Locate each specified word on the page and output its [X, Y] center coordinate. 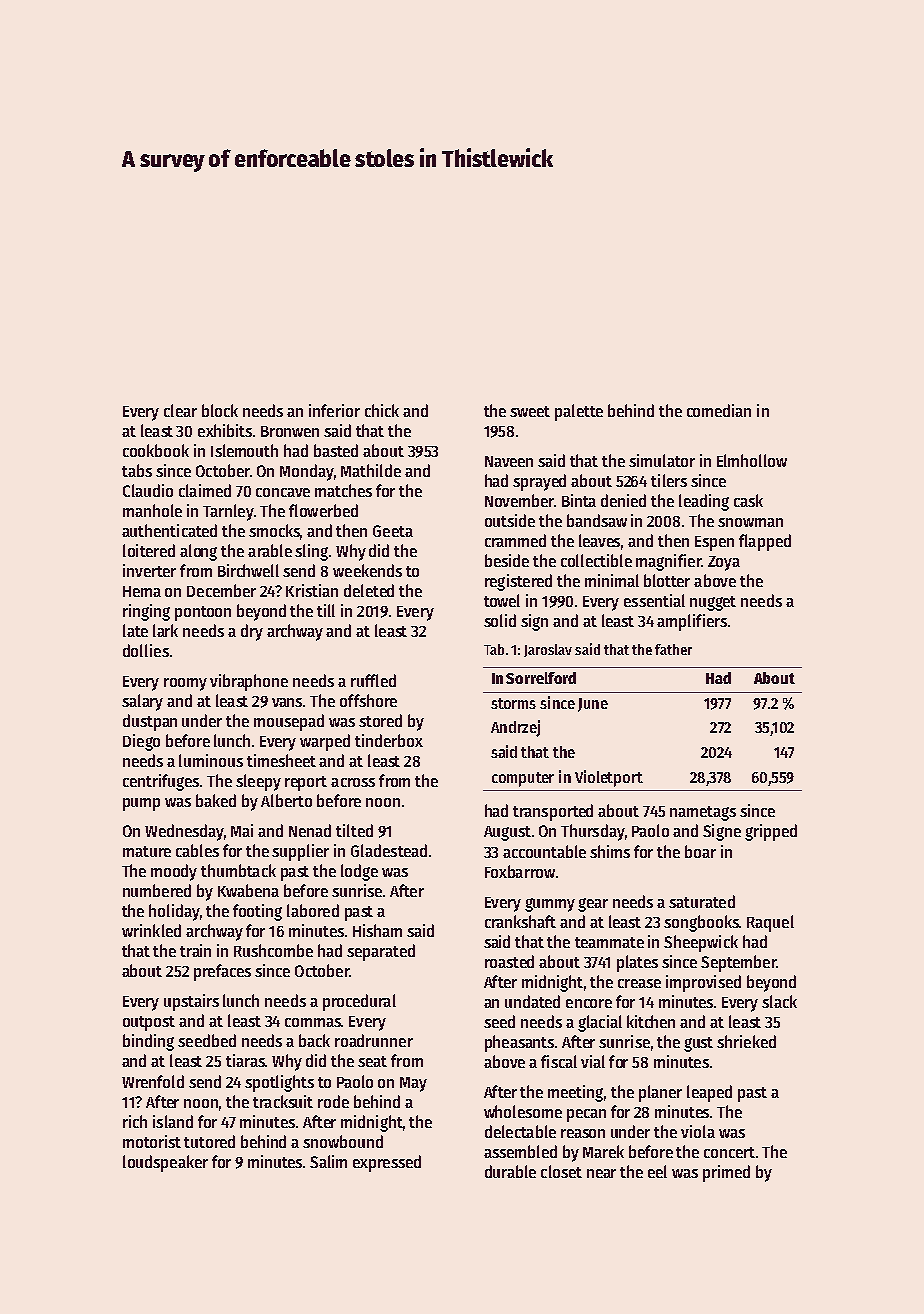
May [413, 1084]
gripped [771, 832]
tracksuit [283, 1101]
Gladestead [389, 850]
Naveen [509, 461]
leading [704, 502]
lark [165, 630]
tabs [137, 470]
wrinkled [151, 930]
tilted [354, 830]
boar [700, 851]
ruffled [373, 680]
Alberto [286, 800]
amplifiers [692, 622]
